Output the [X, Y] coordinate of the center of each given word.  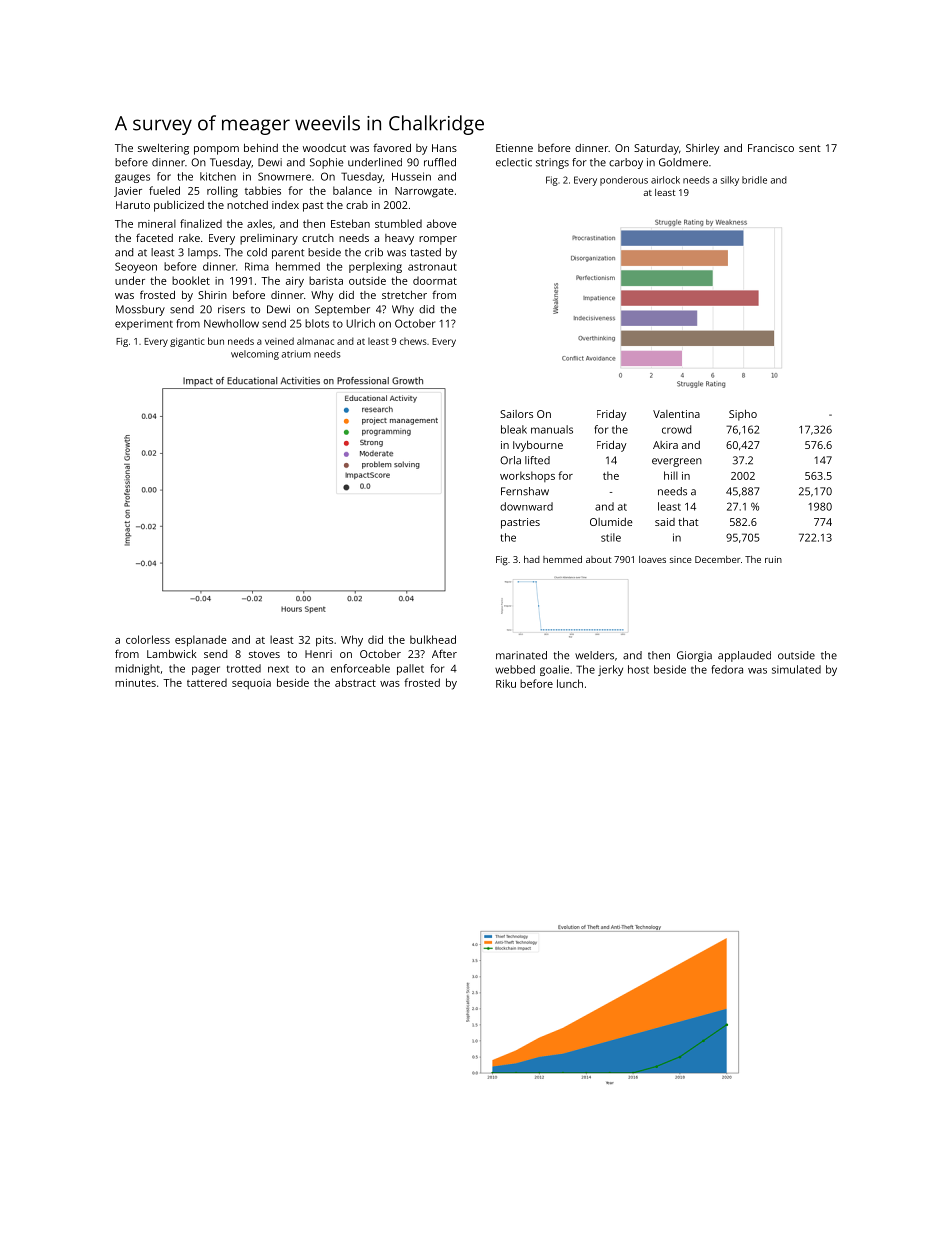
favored [392, 147]
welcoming [255, 355]
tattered [207, 682]
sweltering [163, 149]
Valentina [676, 414]
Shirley [702, 149]
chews [413, 341]
